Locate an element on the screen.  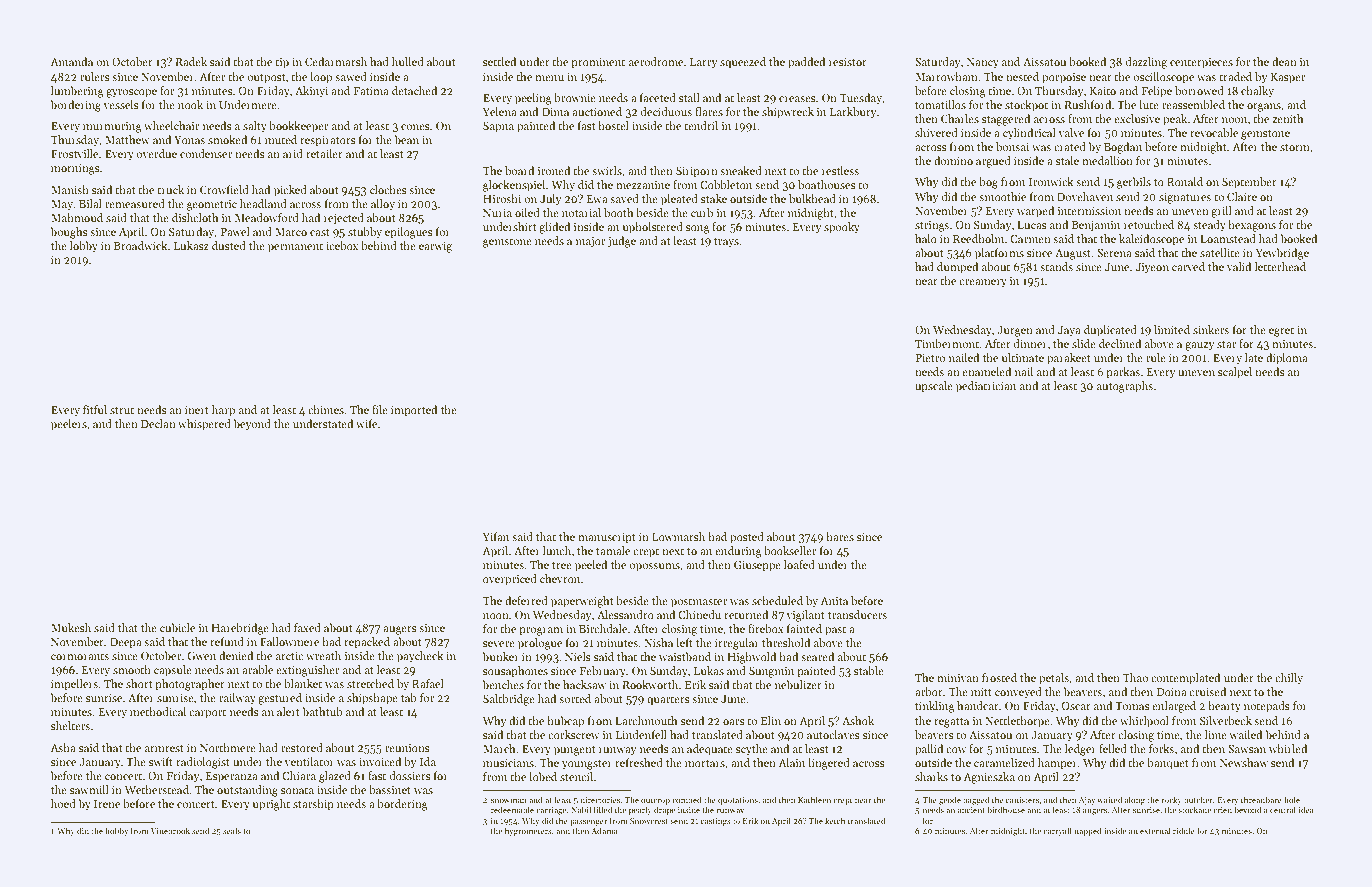
dazzling is located at coordinates (1146, 63).
